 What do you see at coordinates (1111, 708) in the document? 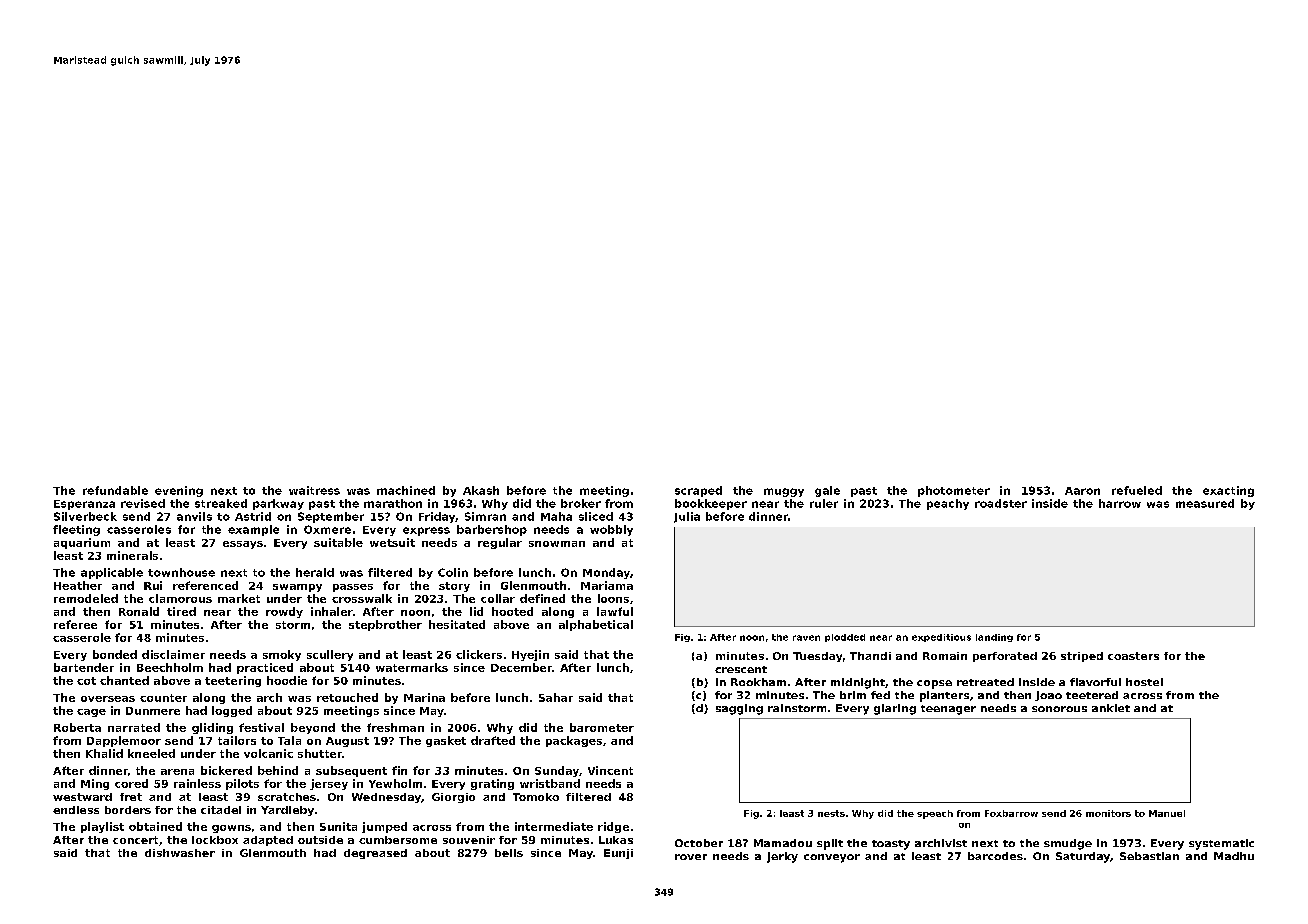
I see `anklet` at bounding box center [1111, 708].
